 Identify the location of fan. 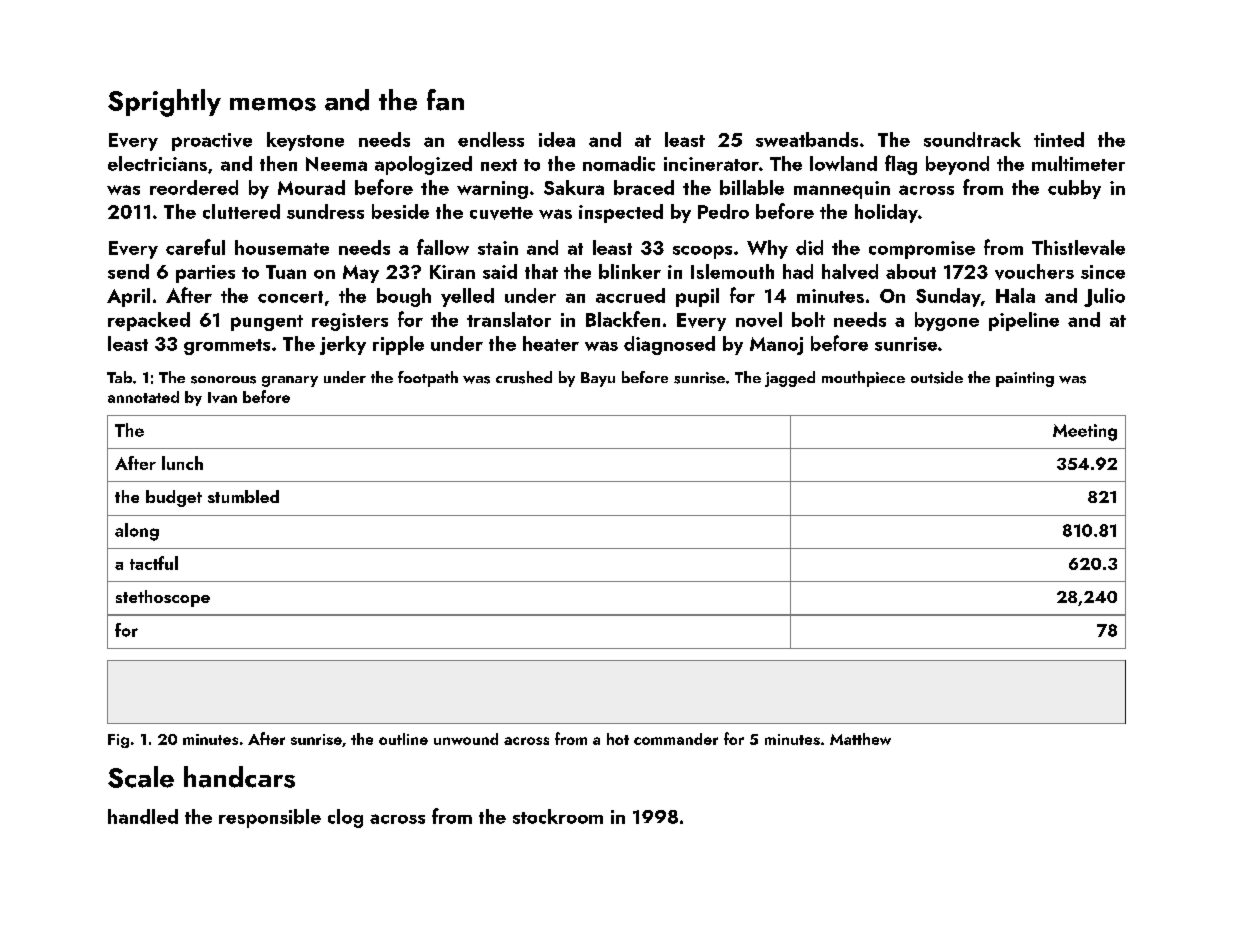
(445, 100).
